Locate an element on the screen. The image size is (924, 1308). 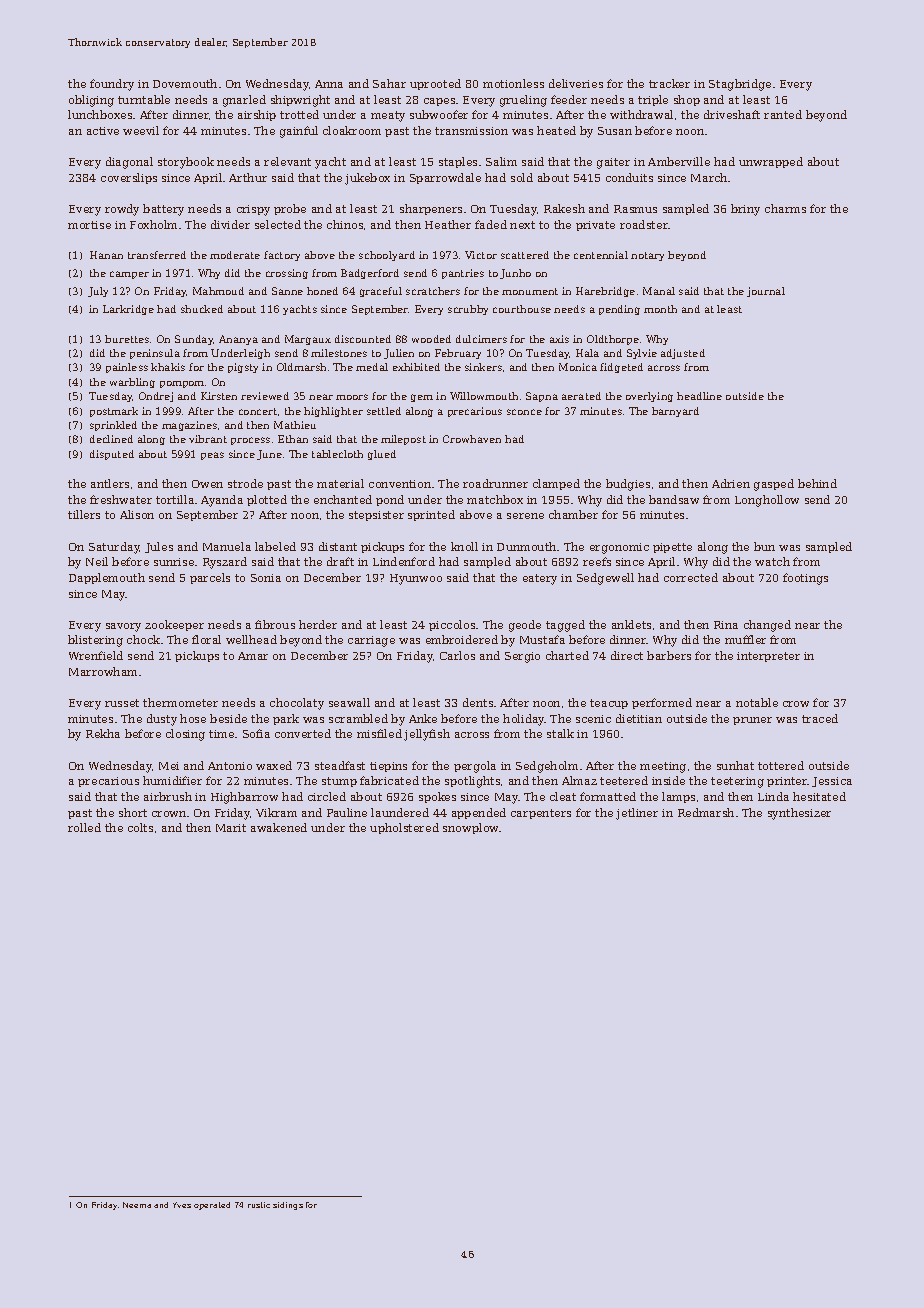
pergola is located at coordinates (475, 767).
